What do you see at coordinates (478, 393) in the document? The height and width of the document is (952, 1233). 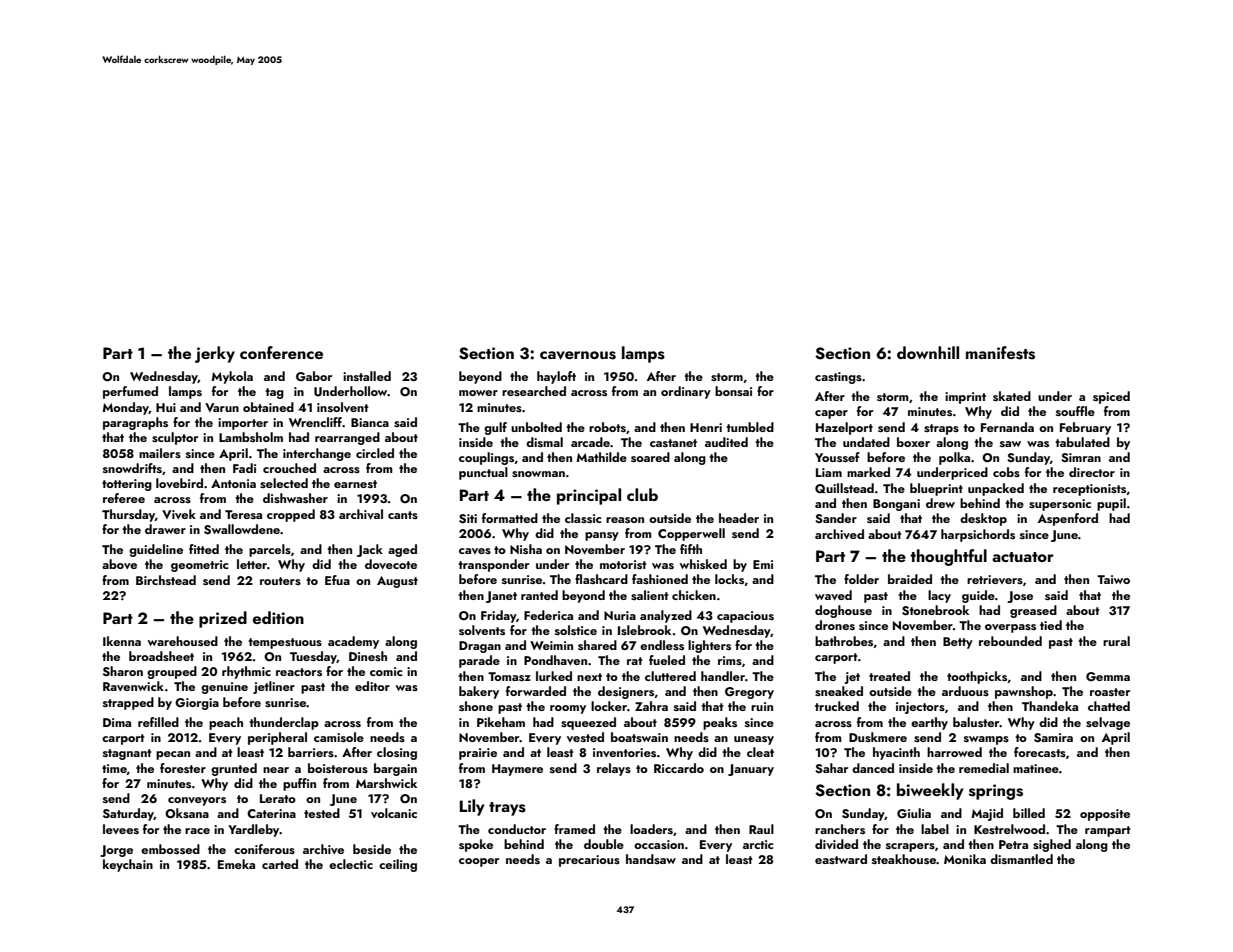 I see `mower` at bounding box center [478, 393].
